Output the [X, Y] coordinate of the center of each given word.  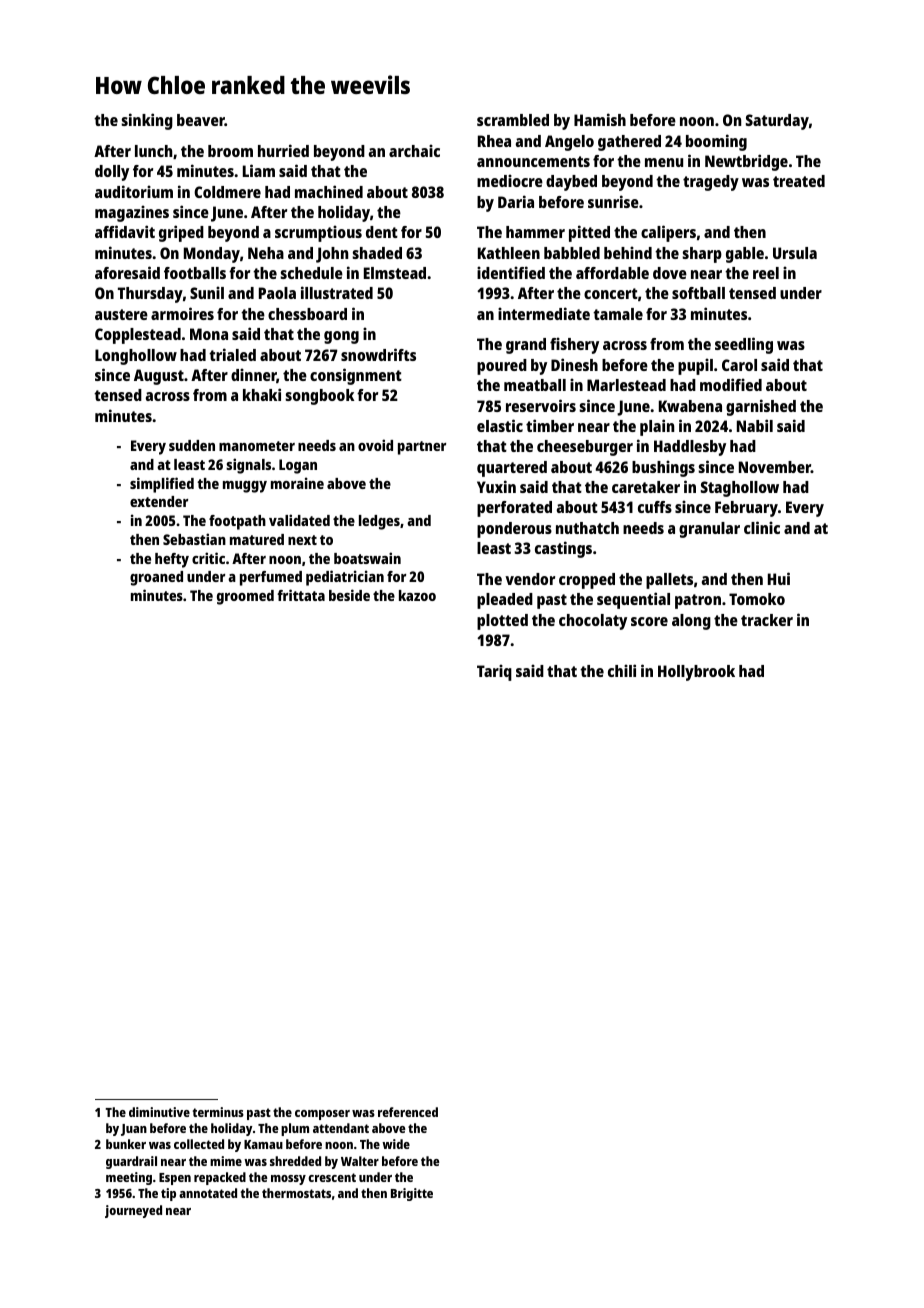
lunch [153, 151]
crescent [332, 1177]
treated [799, 181]
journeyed [133, 1211]
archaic [414, 150]
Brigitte [412, 1194]
